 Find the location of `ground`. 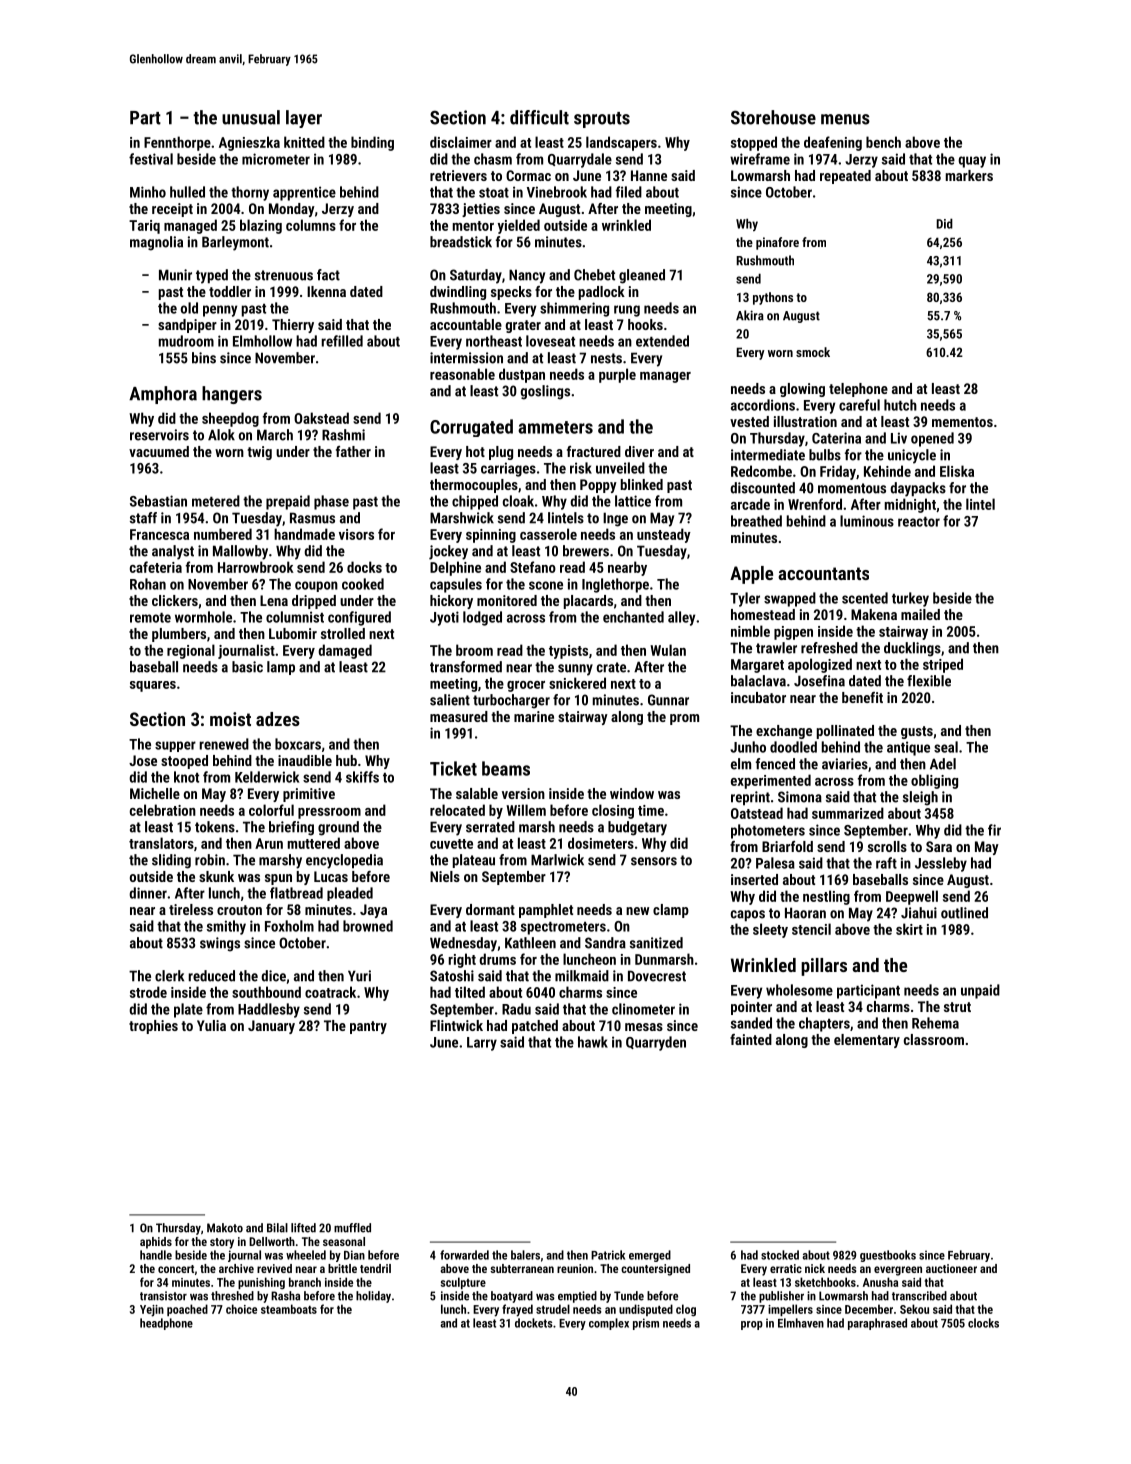

ground is located at coordinates (338, 828).
